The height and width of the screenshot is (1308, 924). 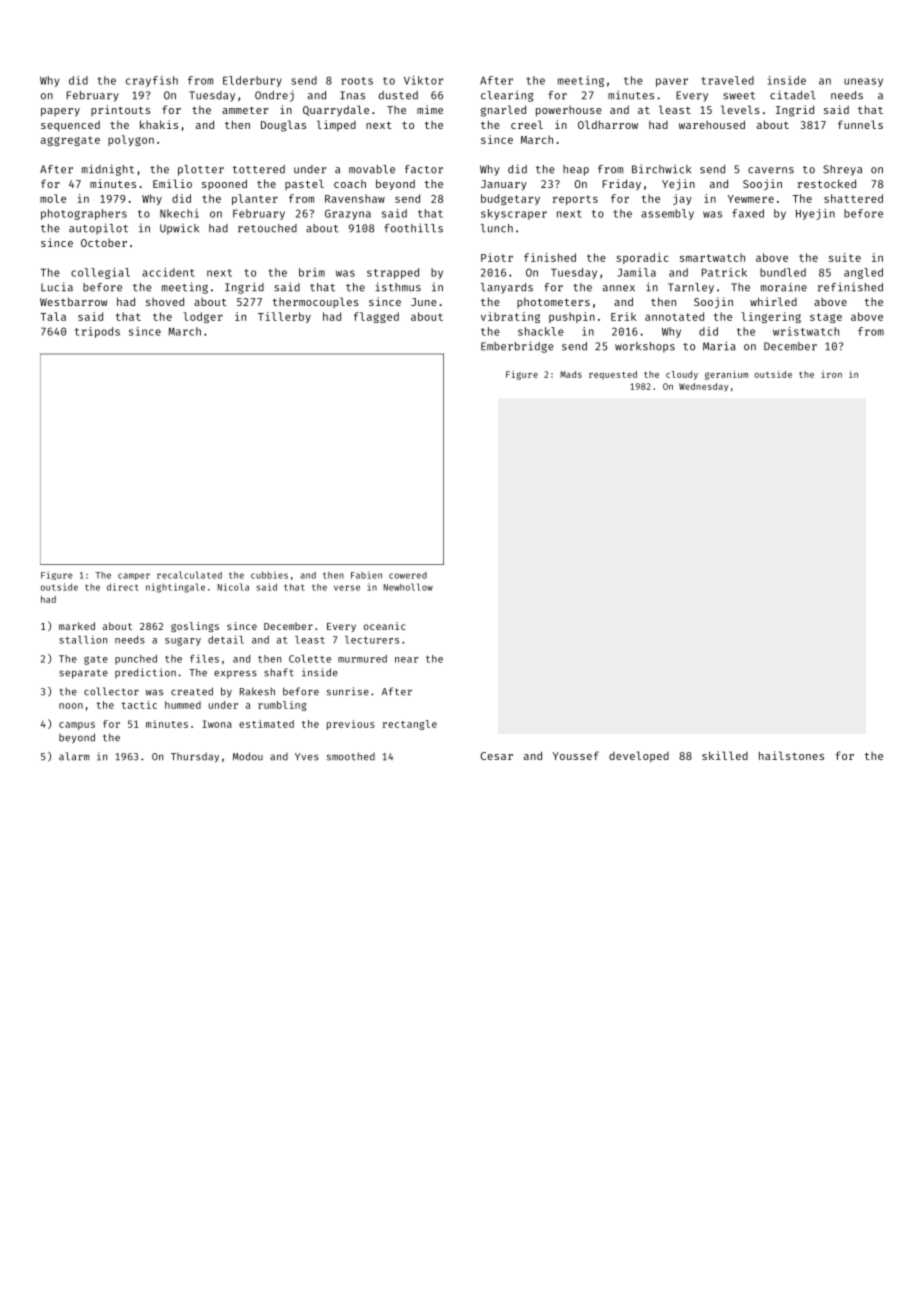 I want to click on camper, so click(x=134, y=576).
